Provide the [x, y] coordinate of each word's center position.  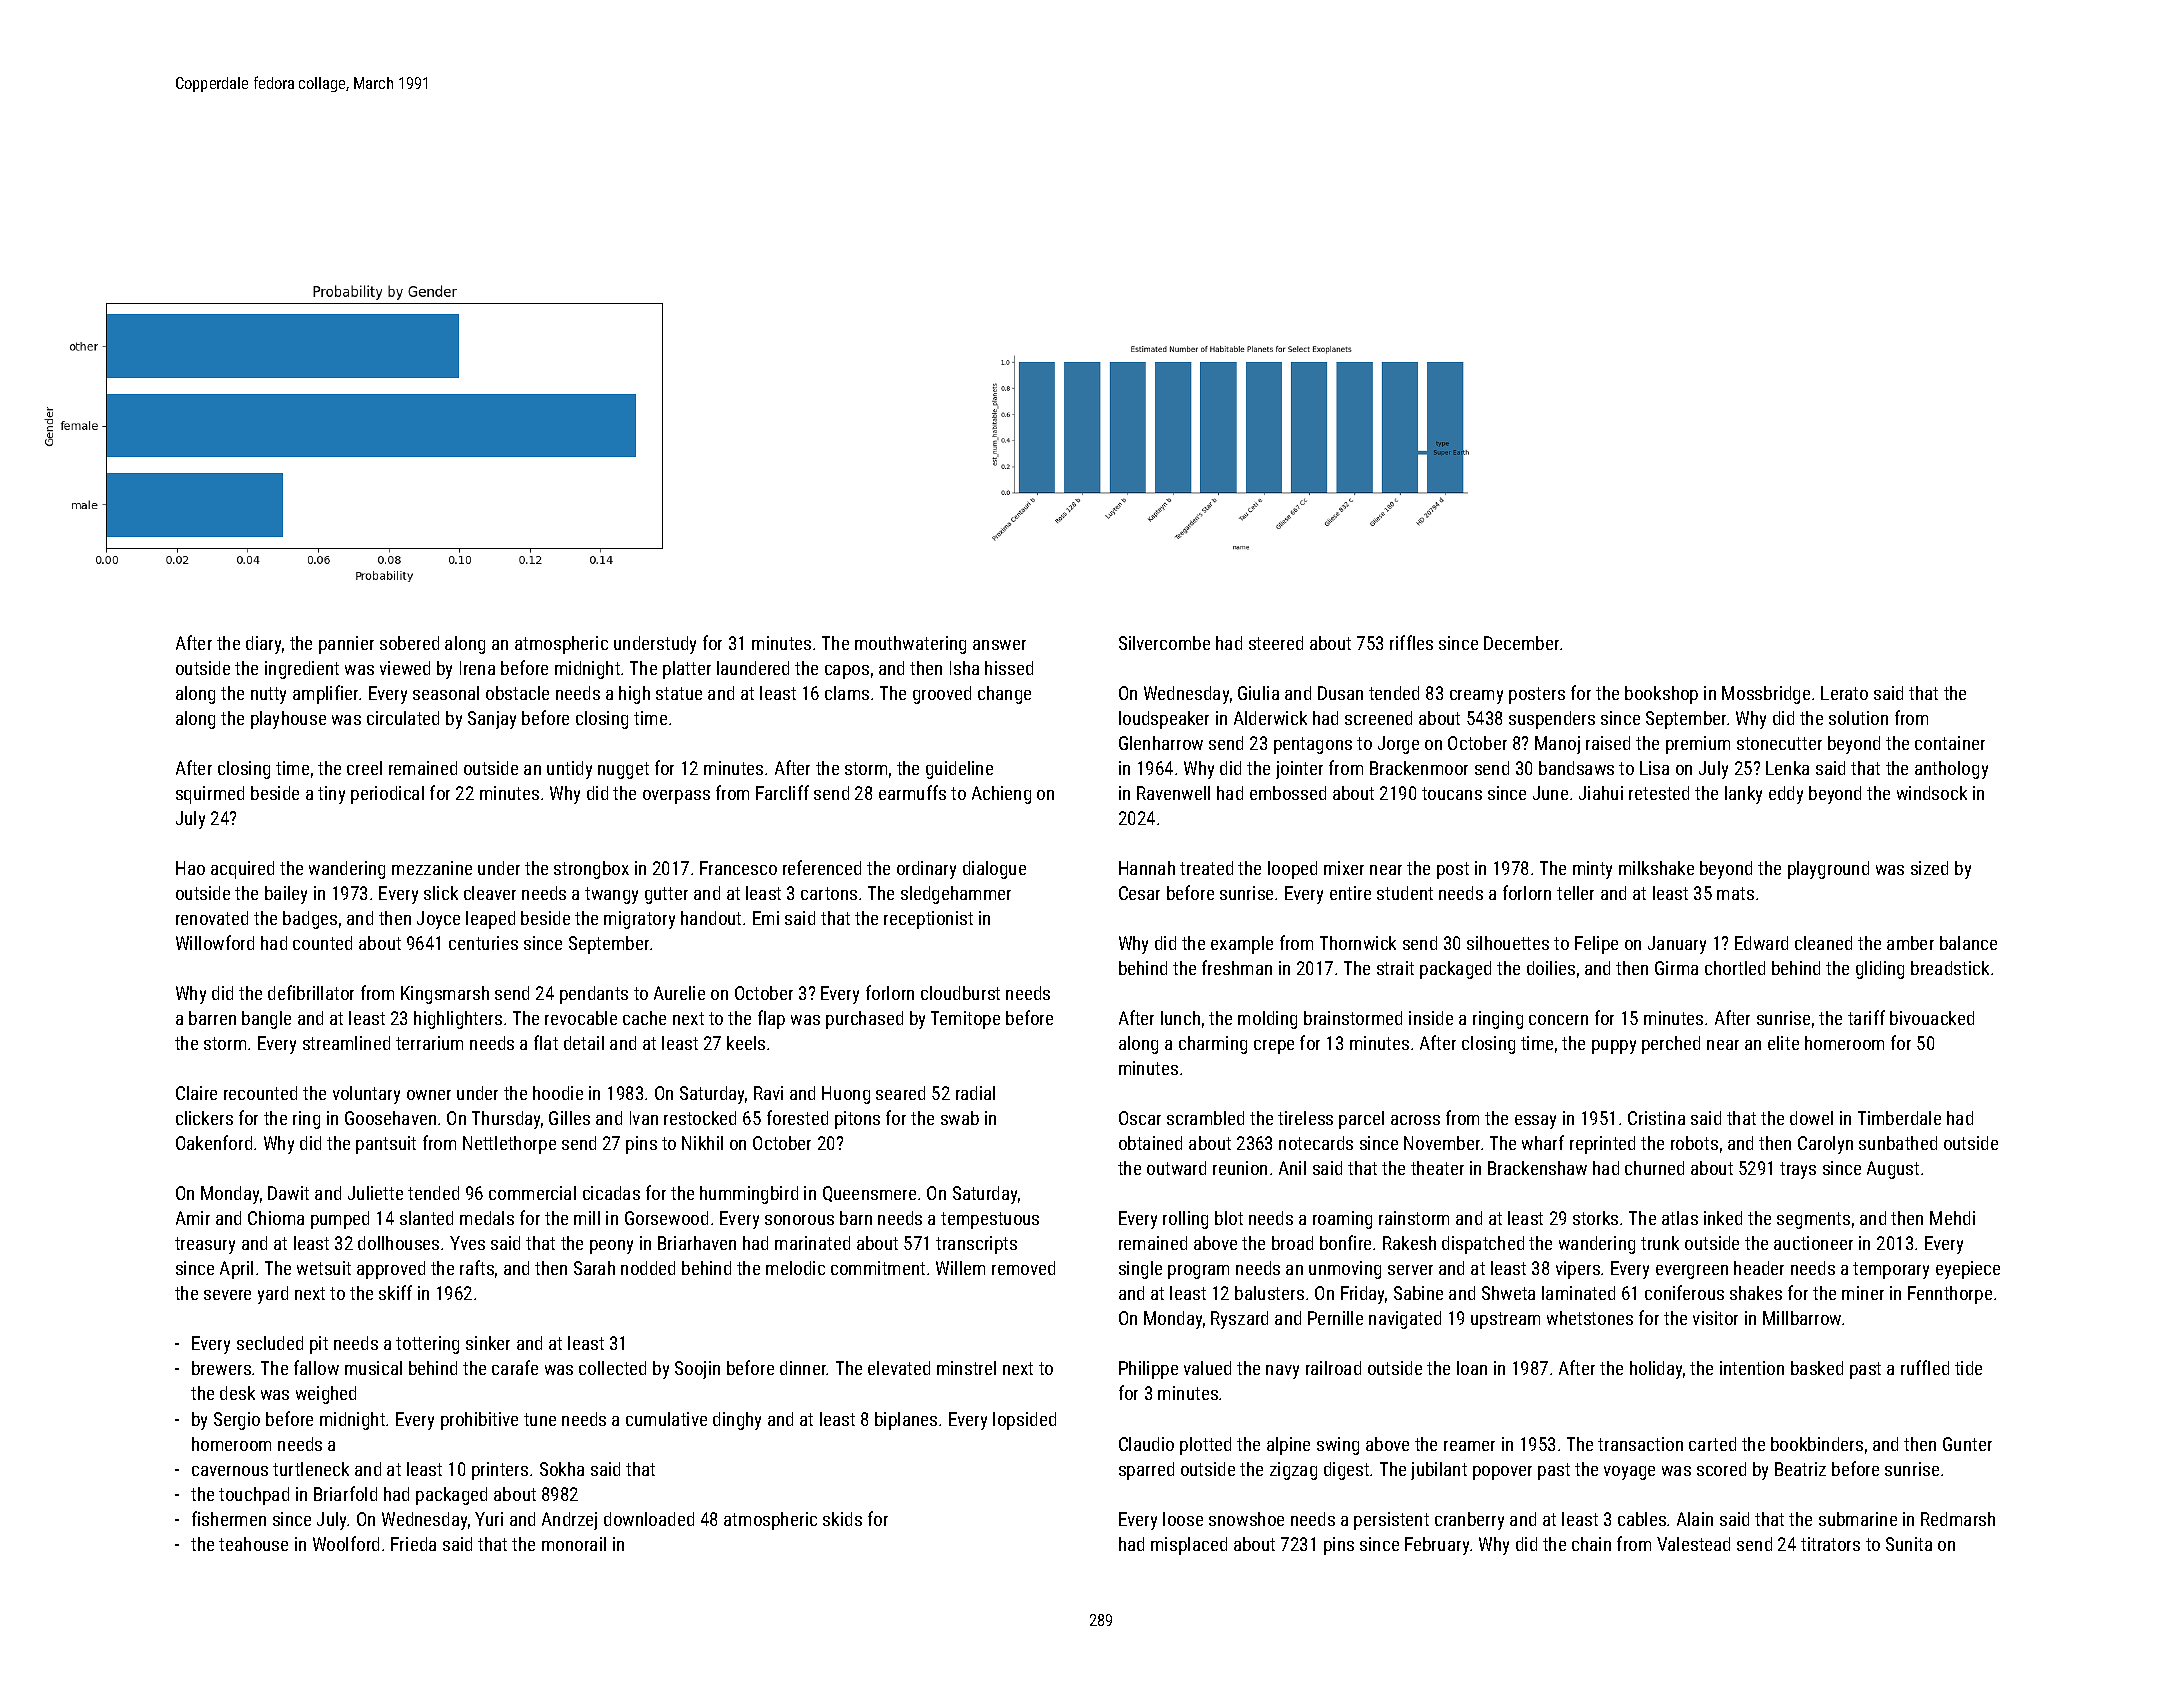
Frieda [413, 1544]
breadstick [1950, 968]
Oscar [1140, 1118]
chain [1591, 1544]
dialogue [994, 870]
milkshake [1656, 868]
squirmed [210, 795]
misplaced [1189, 1546]
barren [212, 1018]
